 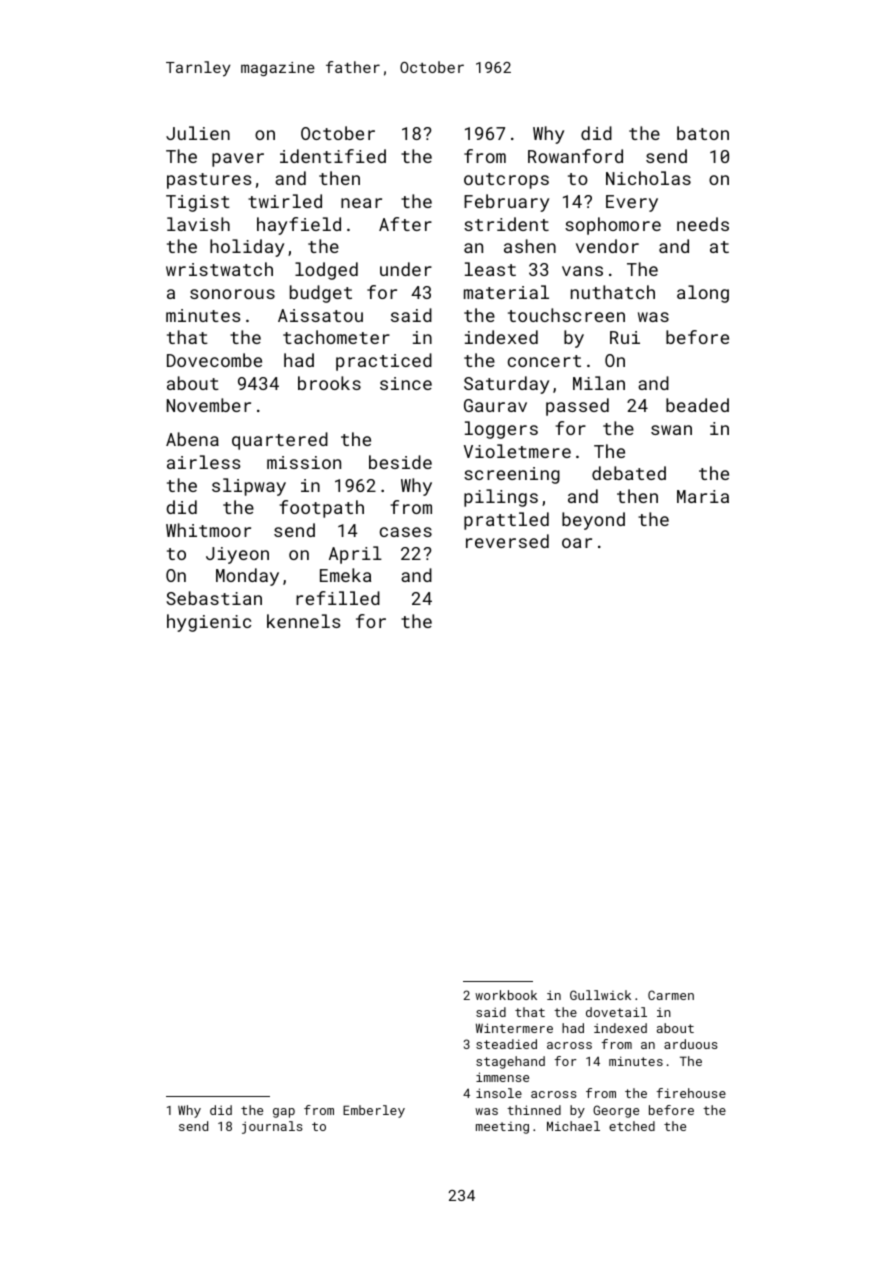 I want to click on identified, so click(x=333, y=156).
